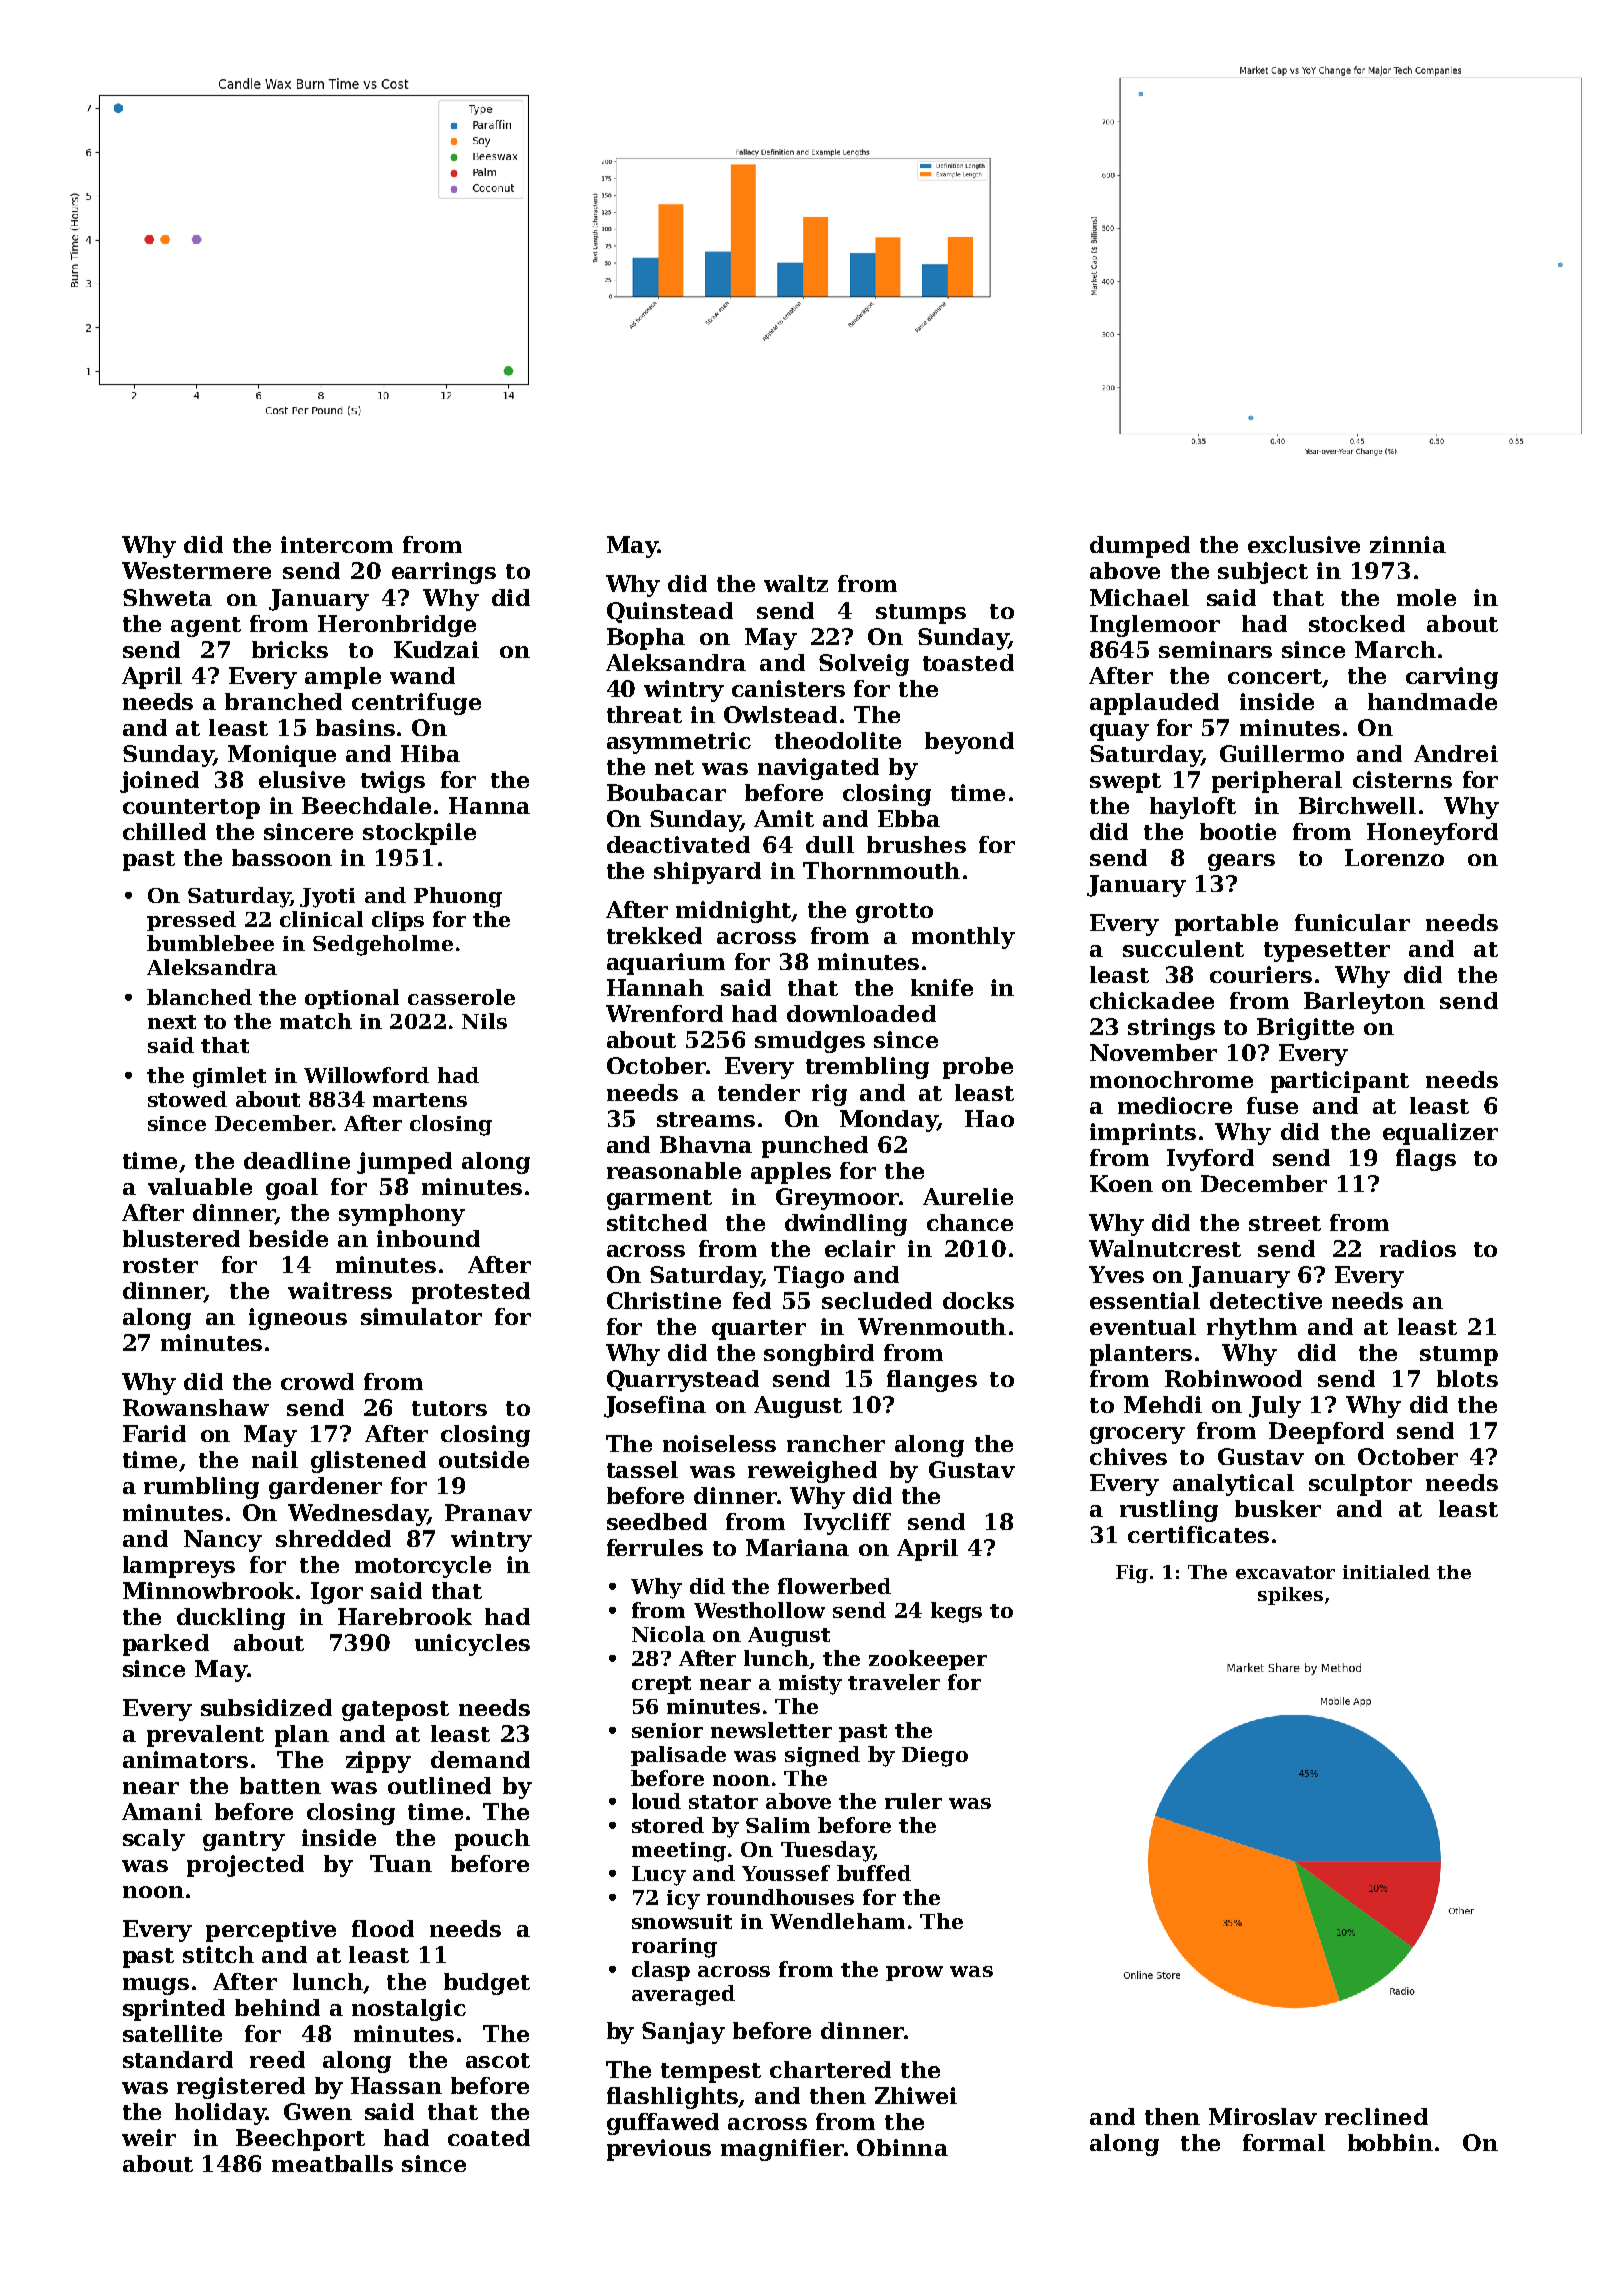 The image size is (1620, 2292). What do you see at coordinates (914, 1973) in the image?
I see `prow` at bounding box center [914, 1973].
